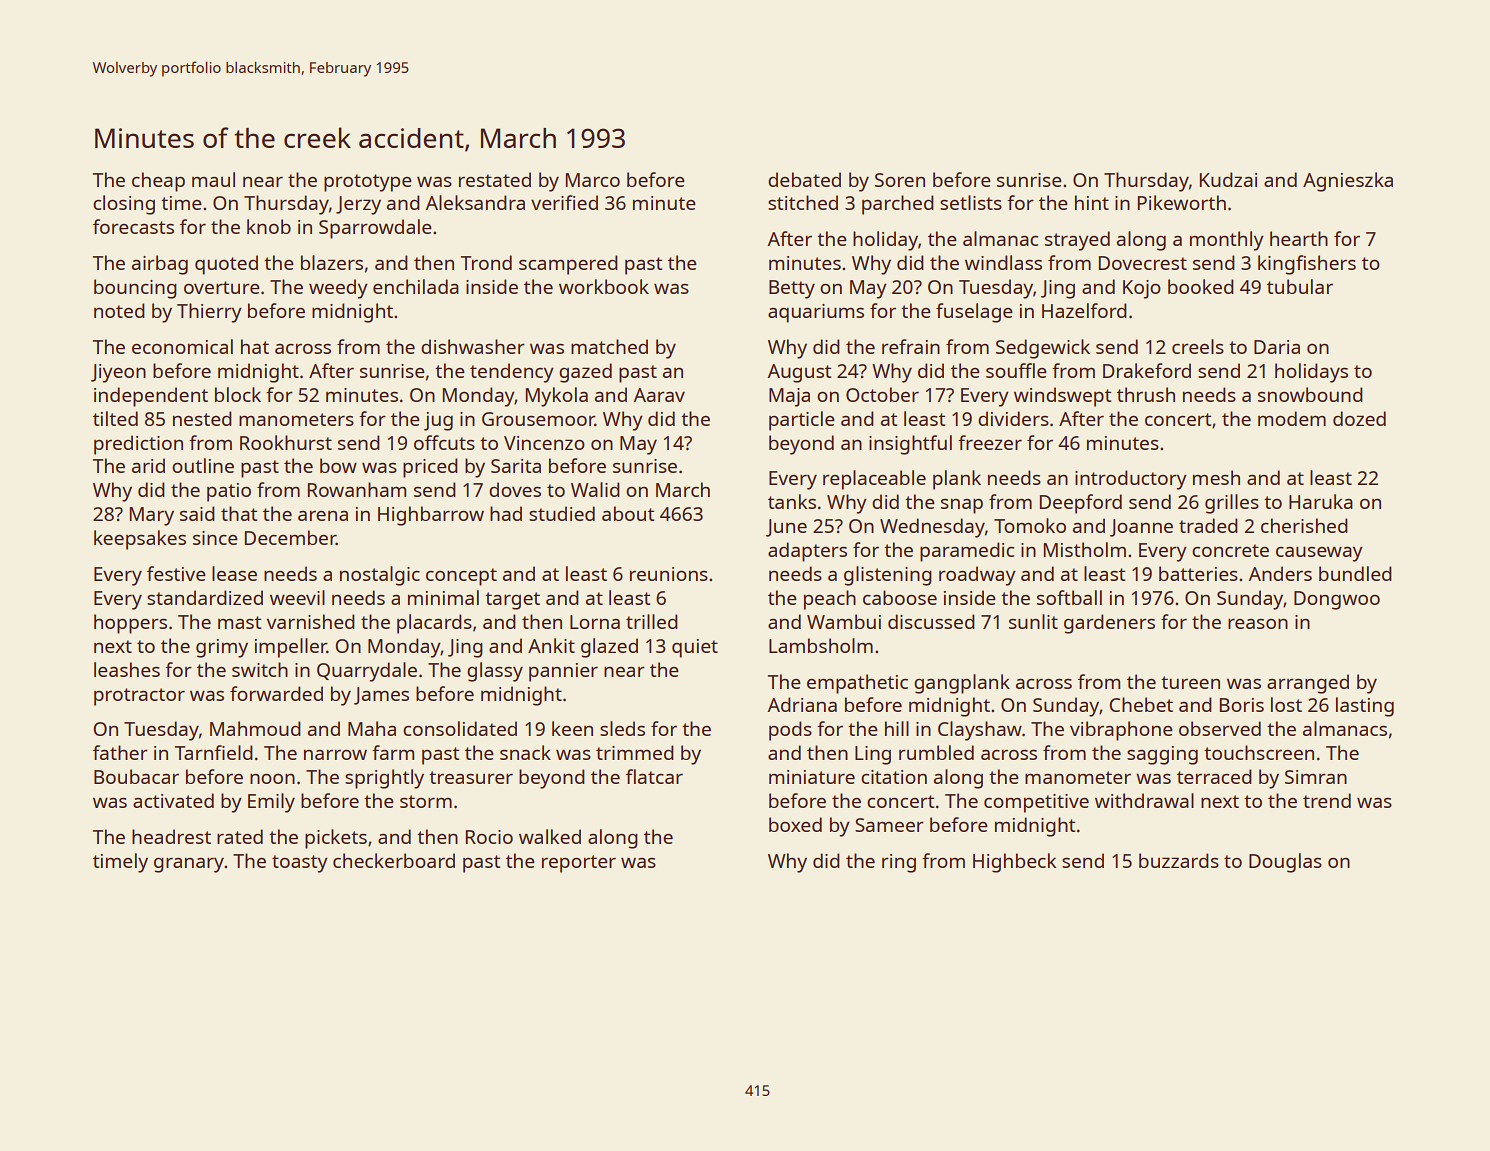 The width and height of the image is (1490, 1151). I want to click on Sparrowdale, so click(375, 229).
